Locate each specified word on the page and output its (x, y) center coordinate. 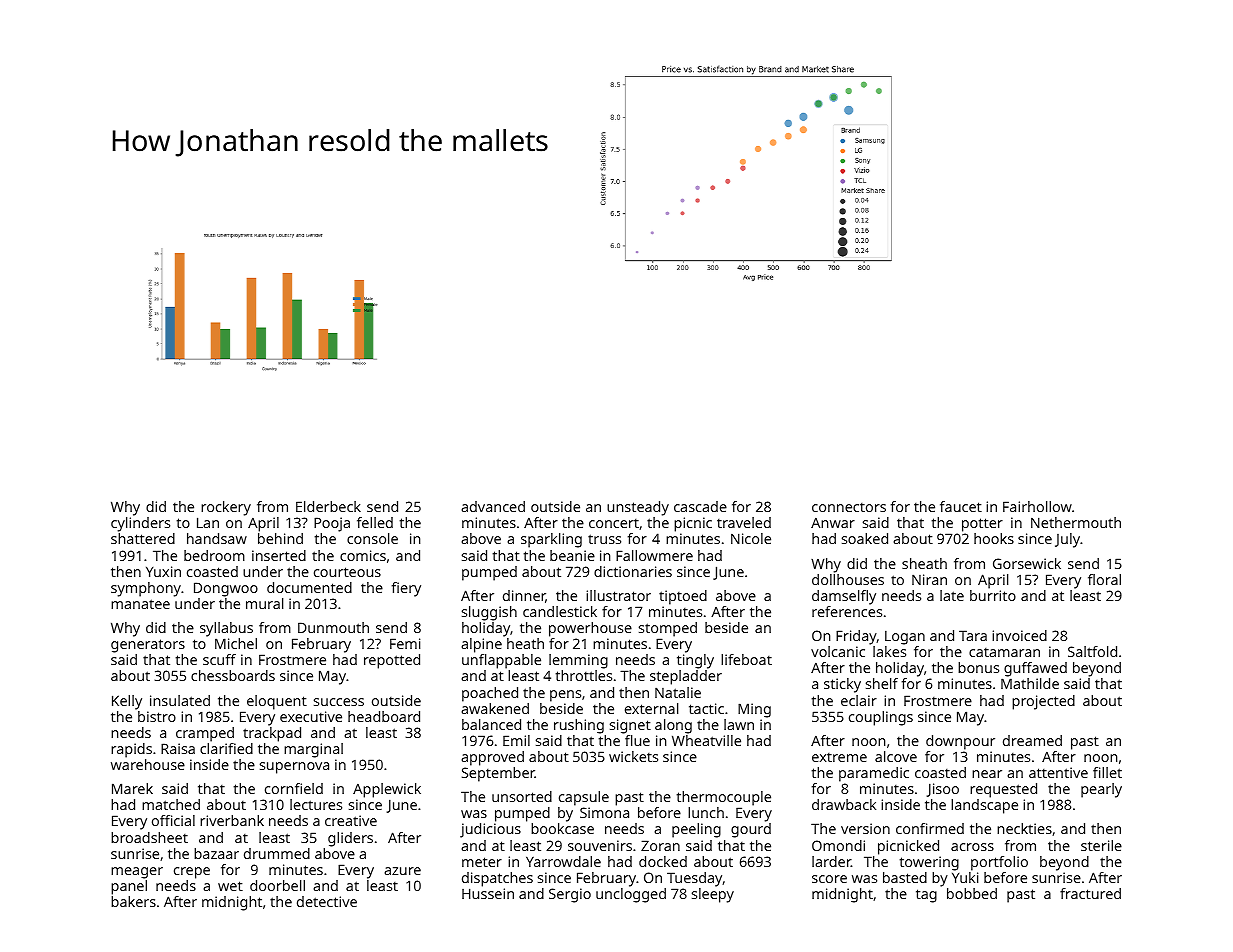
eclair (859, 700)
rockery (226, 508)
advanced (493, 506)
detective (327, 901)
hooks (994, 538)
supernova (294, 768)
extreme (839, 757)
